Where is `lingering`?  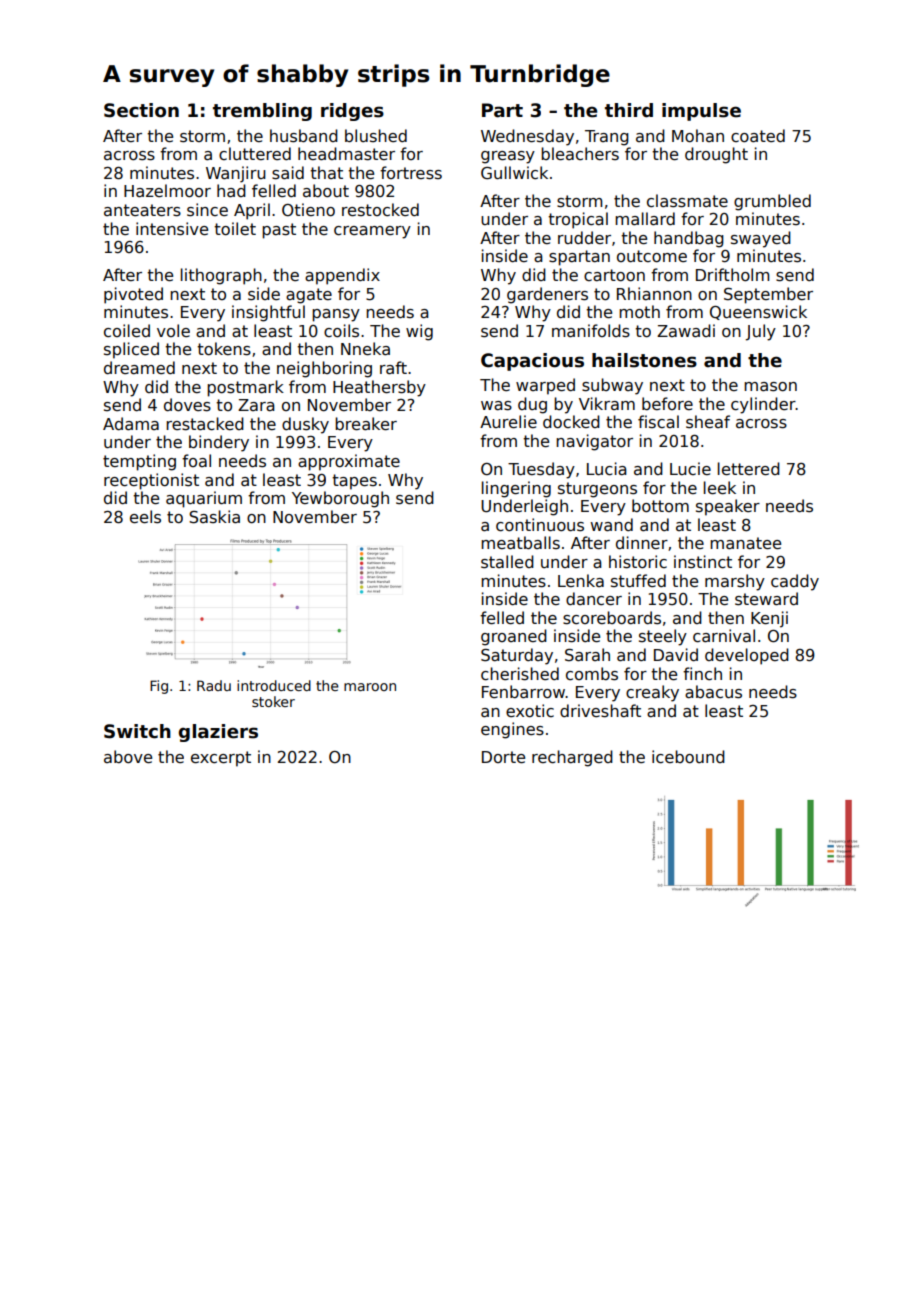 lingering is located at coordinates (516, 489).
